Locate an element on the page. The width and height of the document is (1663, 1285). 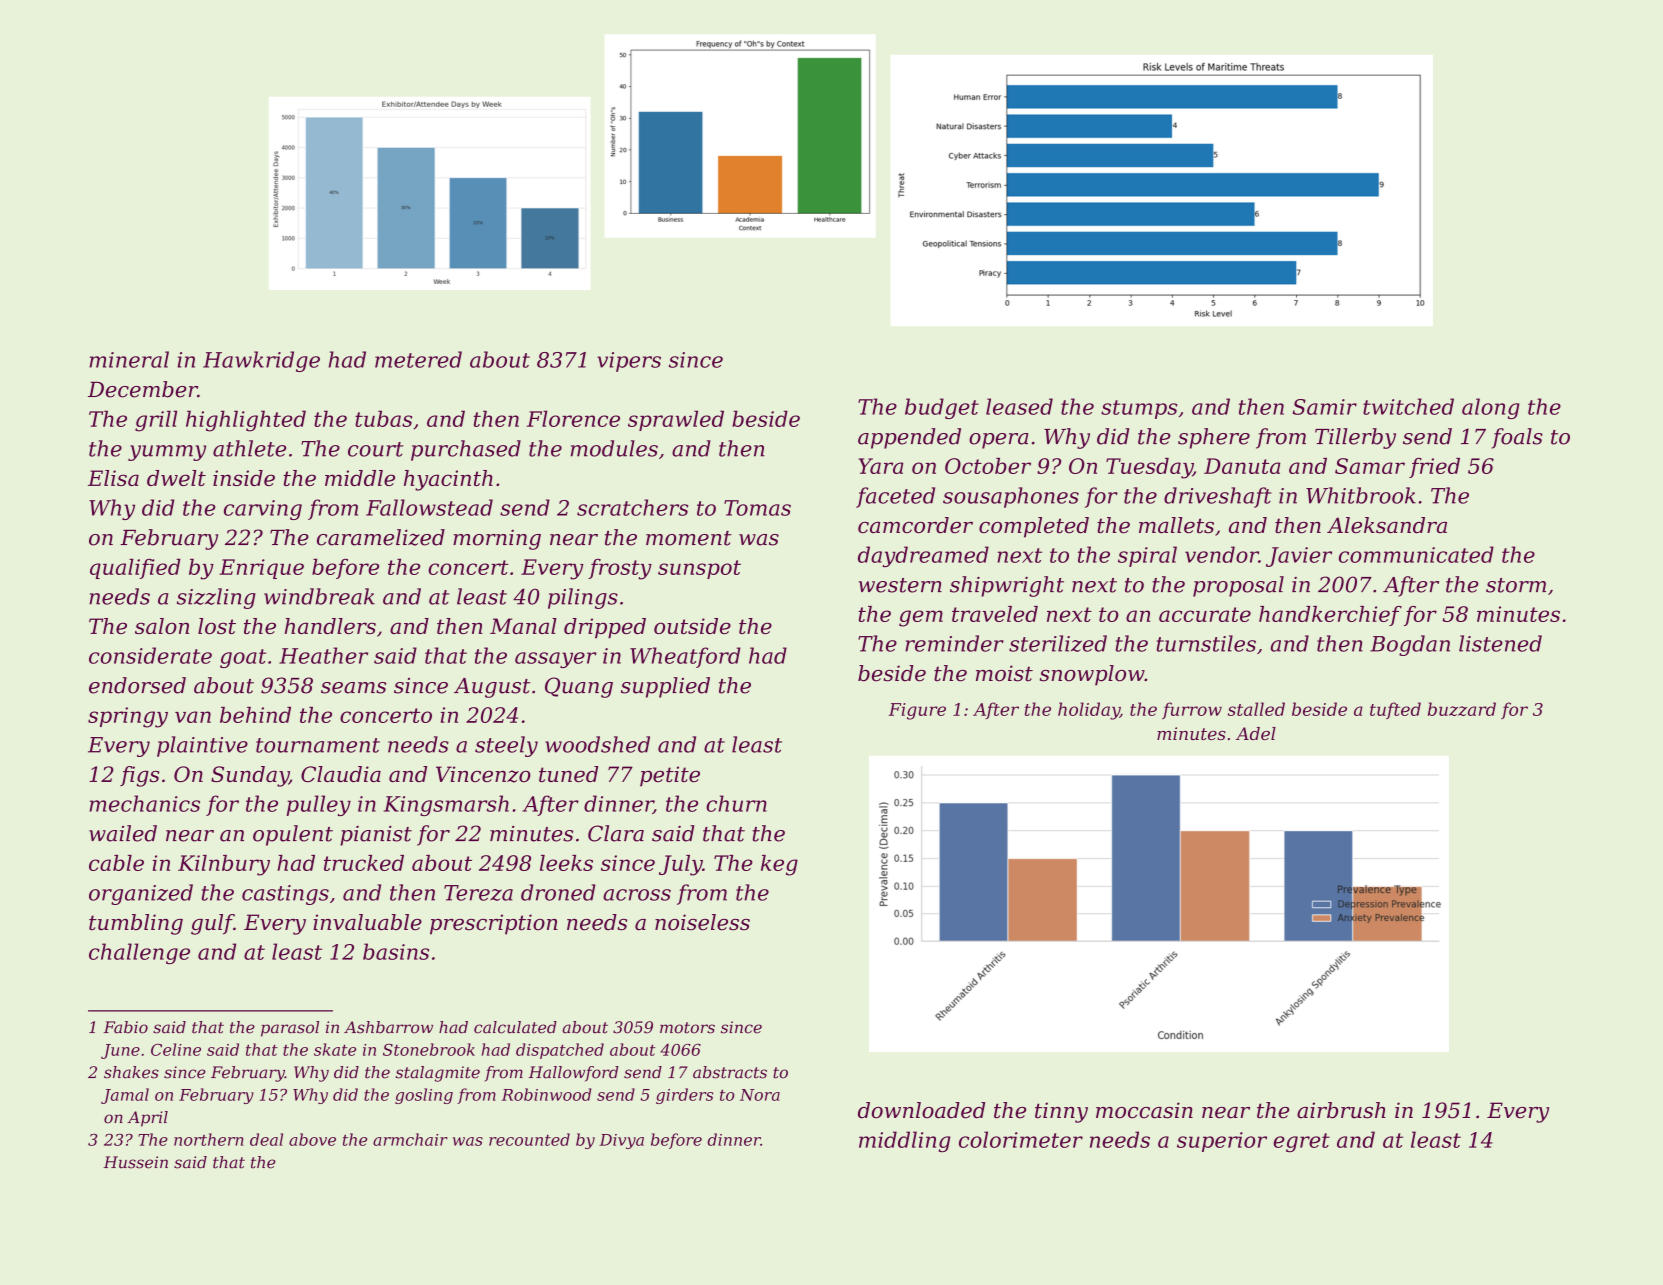
sunspot is located at coordinates (699, 569).
